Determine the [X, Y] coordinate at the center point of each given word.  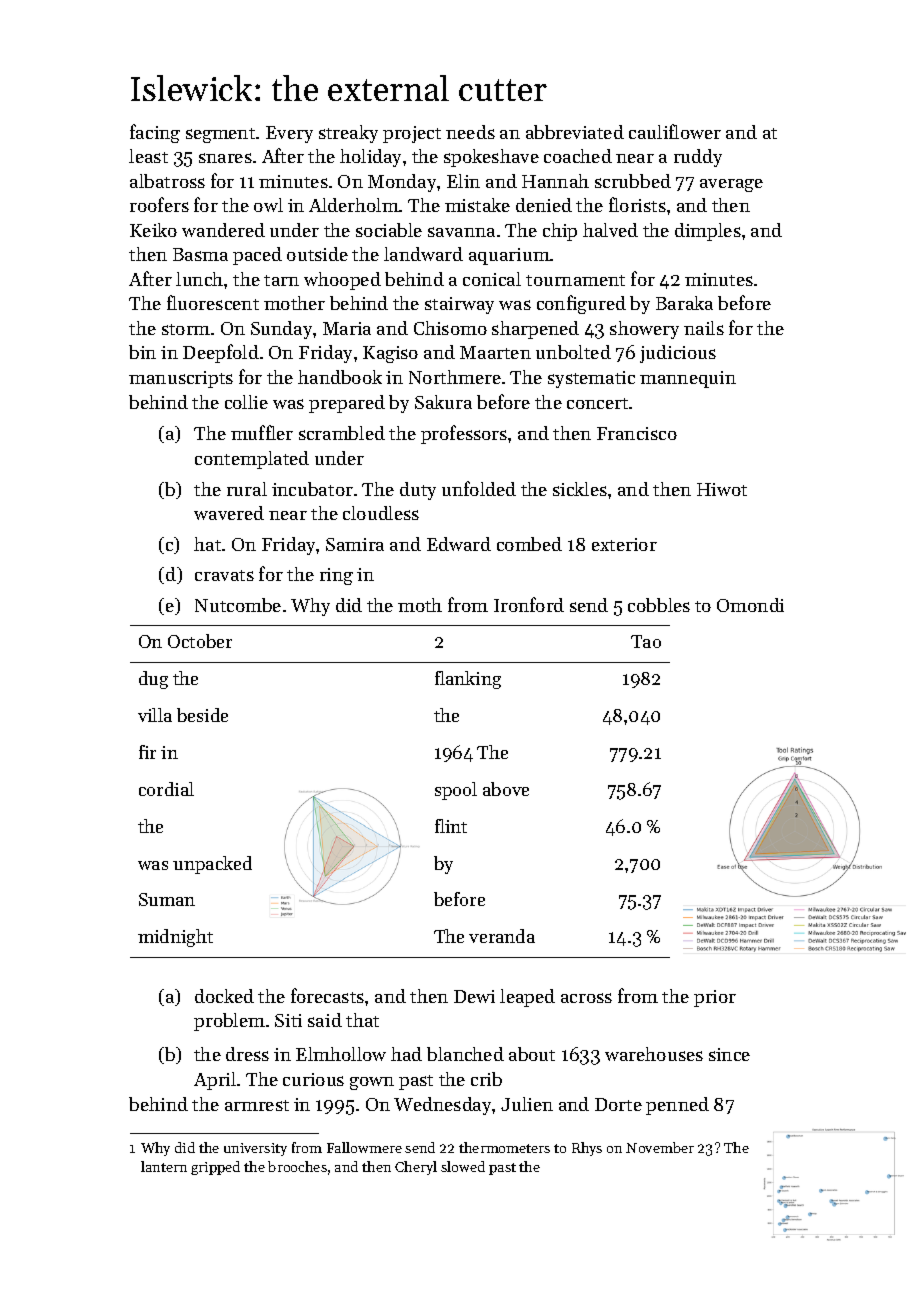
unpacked [212, 865]
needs [470, 132]
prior [715, 998]
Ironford [529, 604]
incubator [312, 489]
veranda [502, 936]
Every [289, 134]
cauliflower [675, 131]
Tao [646, 641]
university [255, 1149]
